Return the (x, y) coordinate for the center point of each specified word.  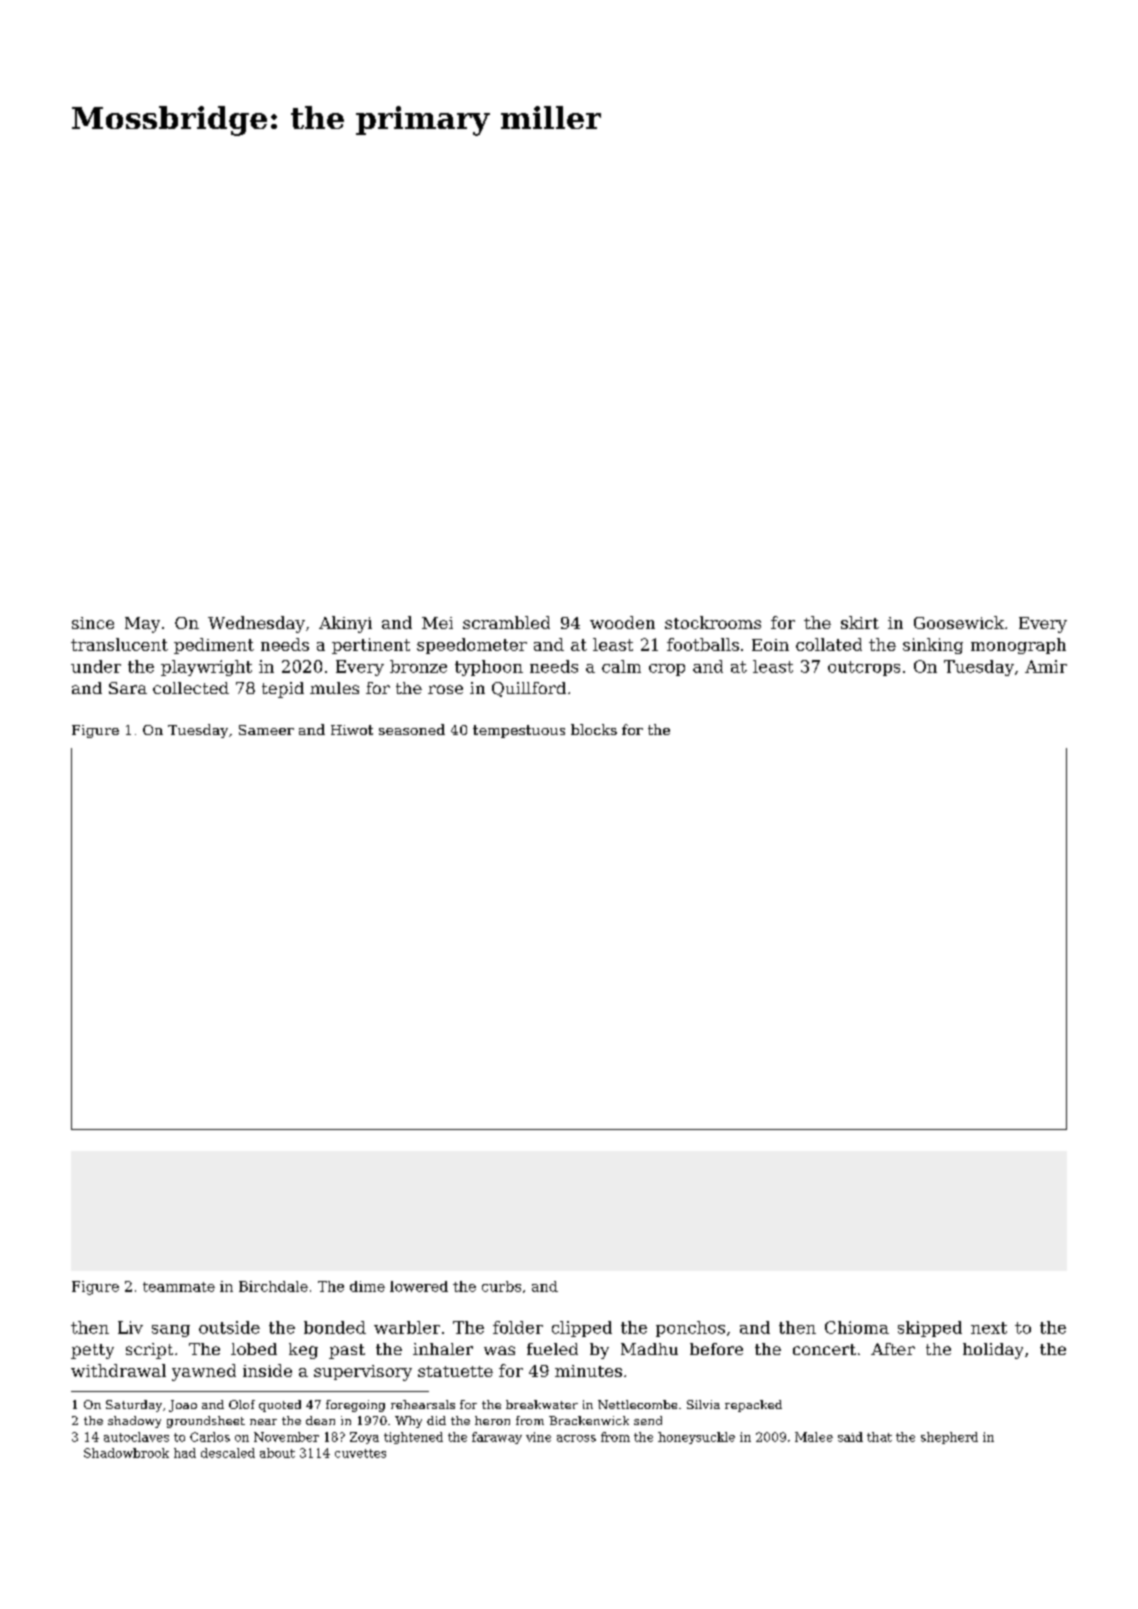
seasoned (412, 729)
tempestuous (519, 731)
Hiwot (352, 730)
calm (621, 666)
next (989, 1328)
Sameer (266, 730)
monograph (1018, 646)
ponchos (690, 1329)
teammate (179, 1287)
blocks (594, 729)
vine (538, 1437)
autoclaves (136, 1437)
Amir (1046, 666)
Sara (128, 688)
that (879, 1437)
